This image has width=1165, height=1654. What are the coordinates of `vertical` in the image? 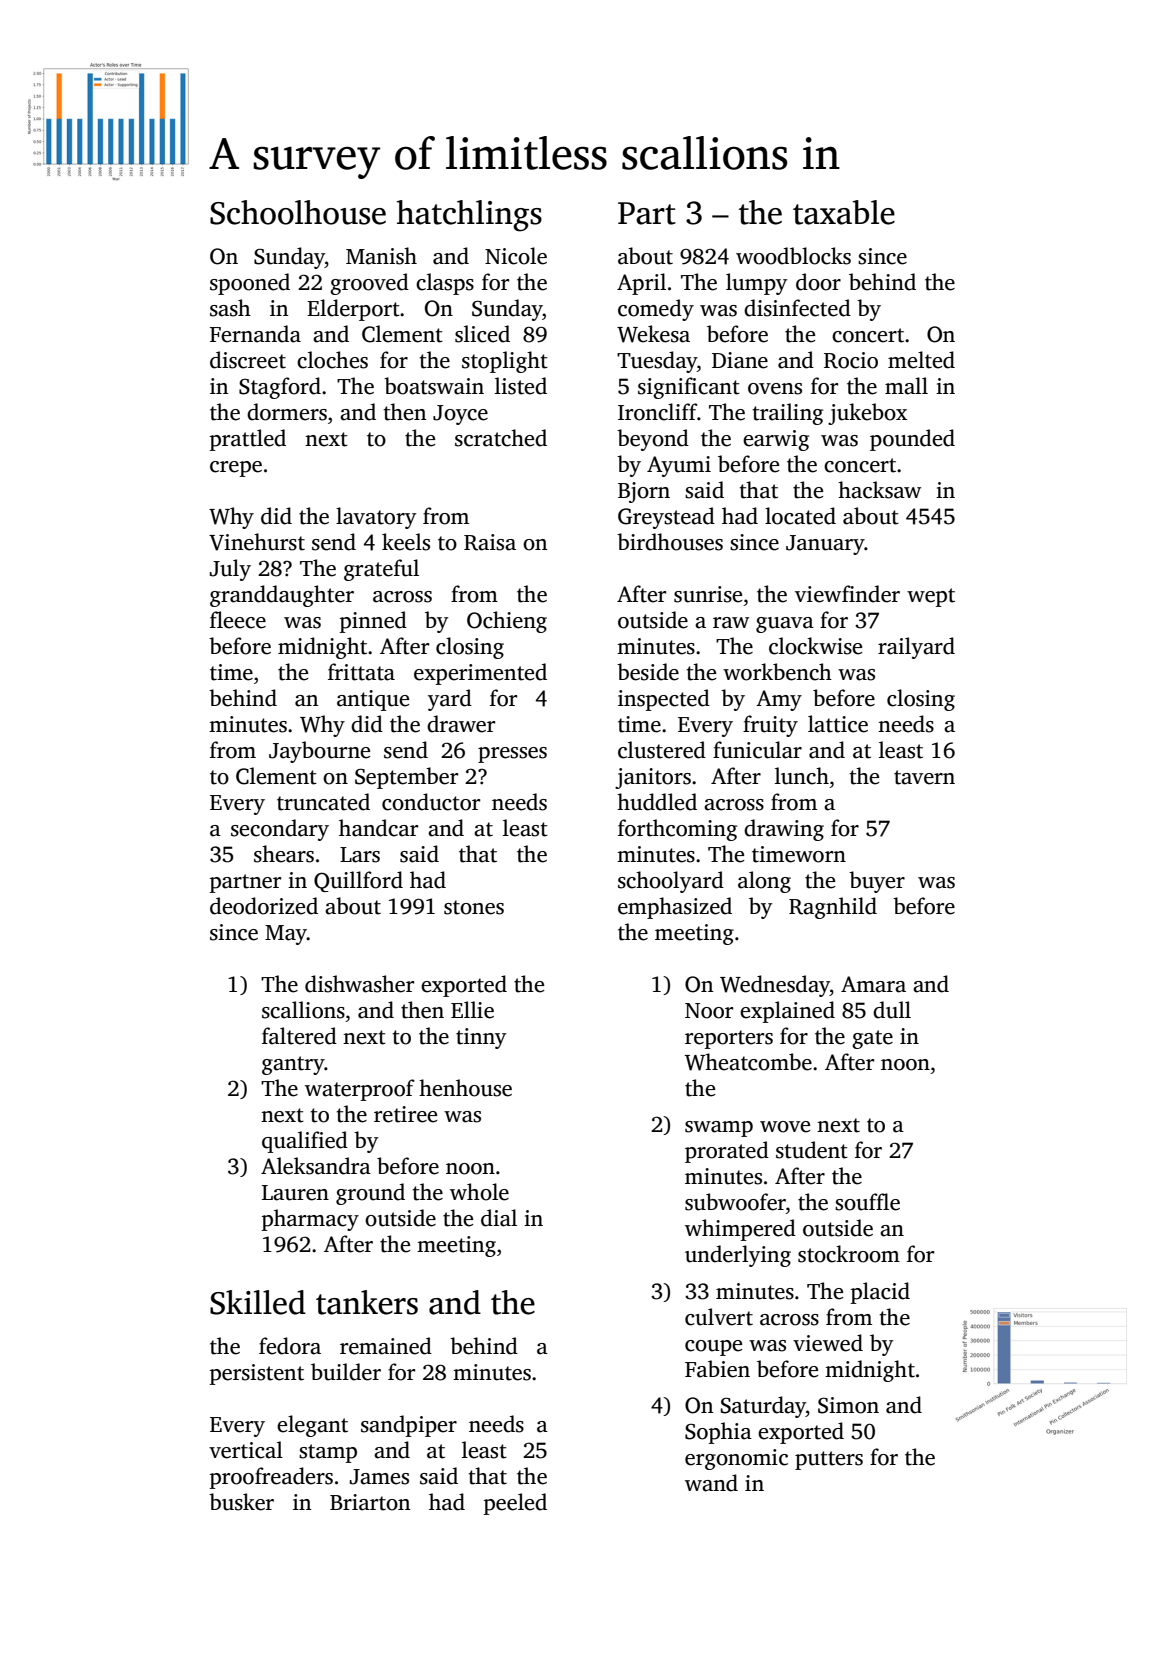 It's located at (246, 1450).
